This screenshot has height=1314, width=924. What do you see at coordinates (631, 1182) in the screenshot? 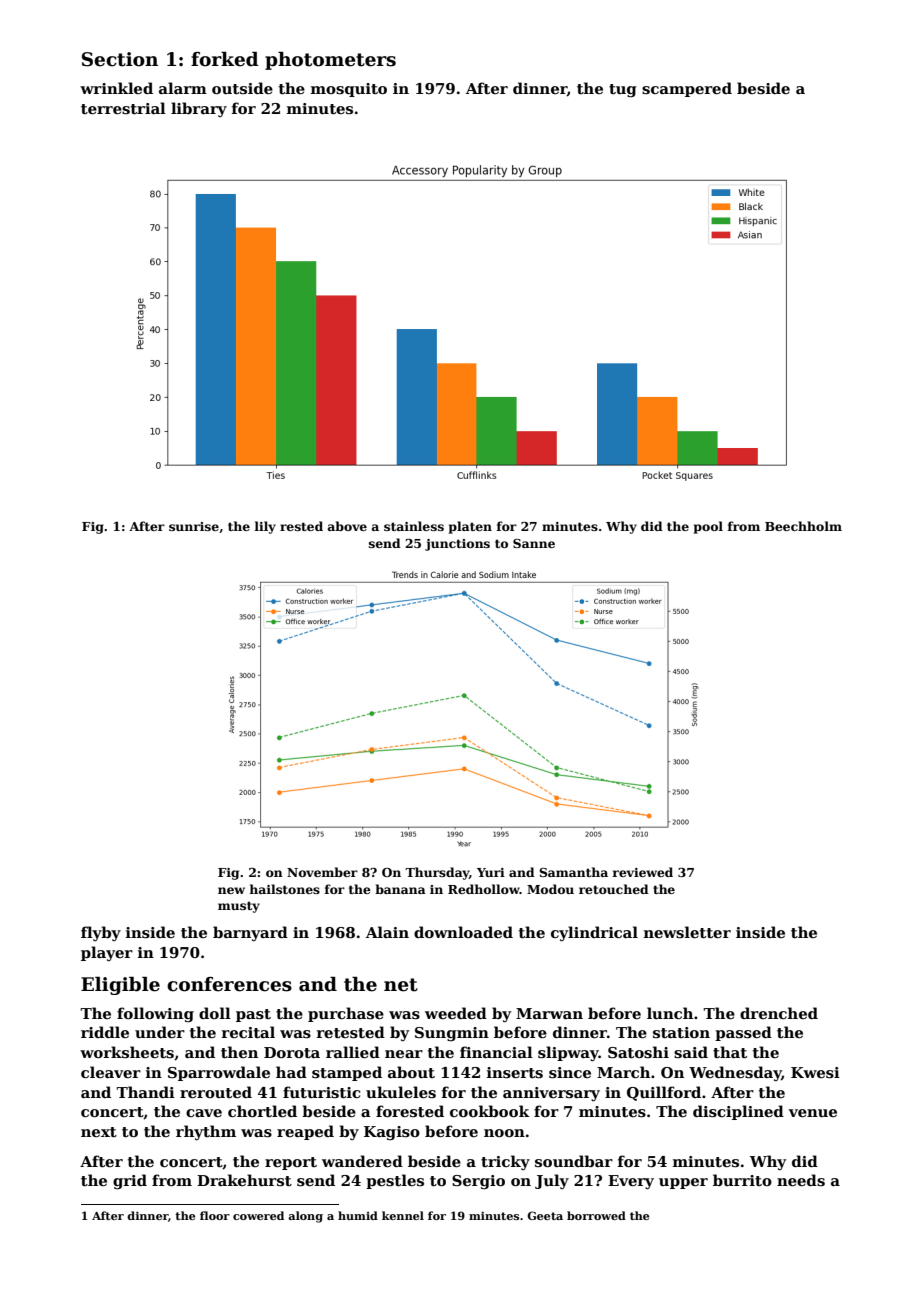
I see `Every` at bounding box center [631, 1182].
